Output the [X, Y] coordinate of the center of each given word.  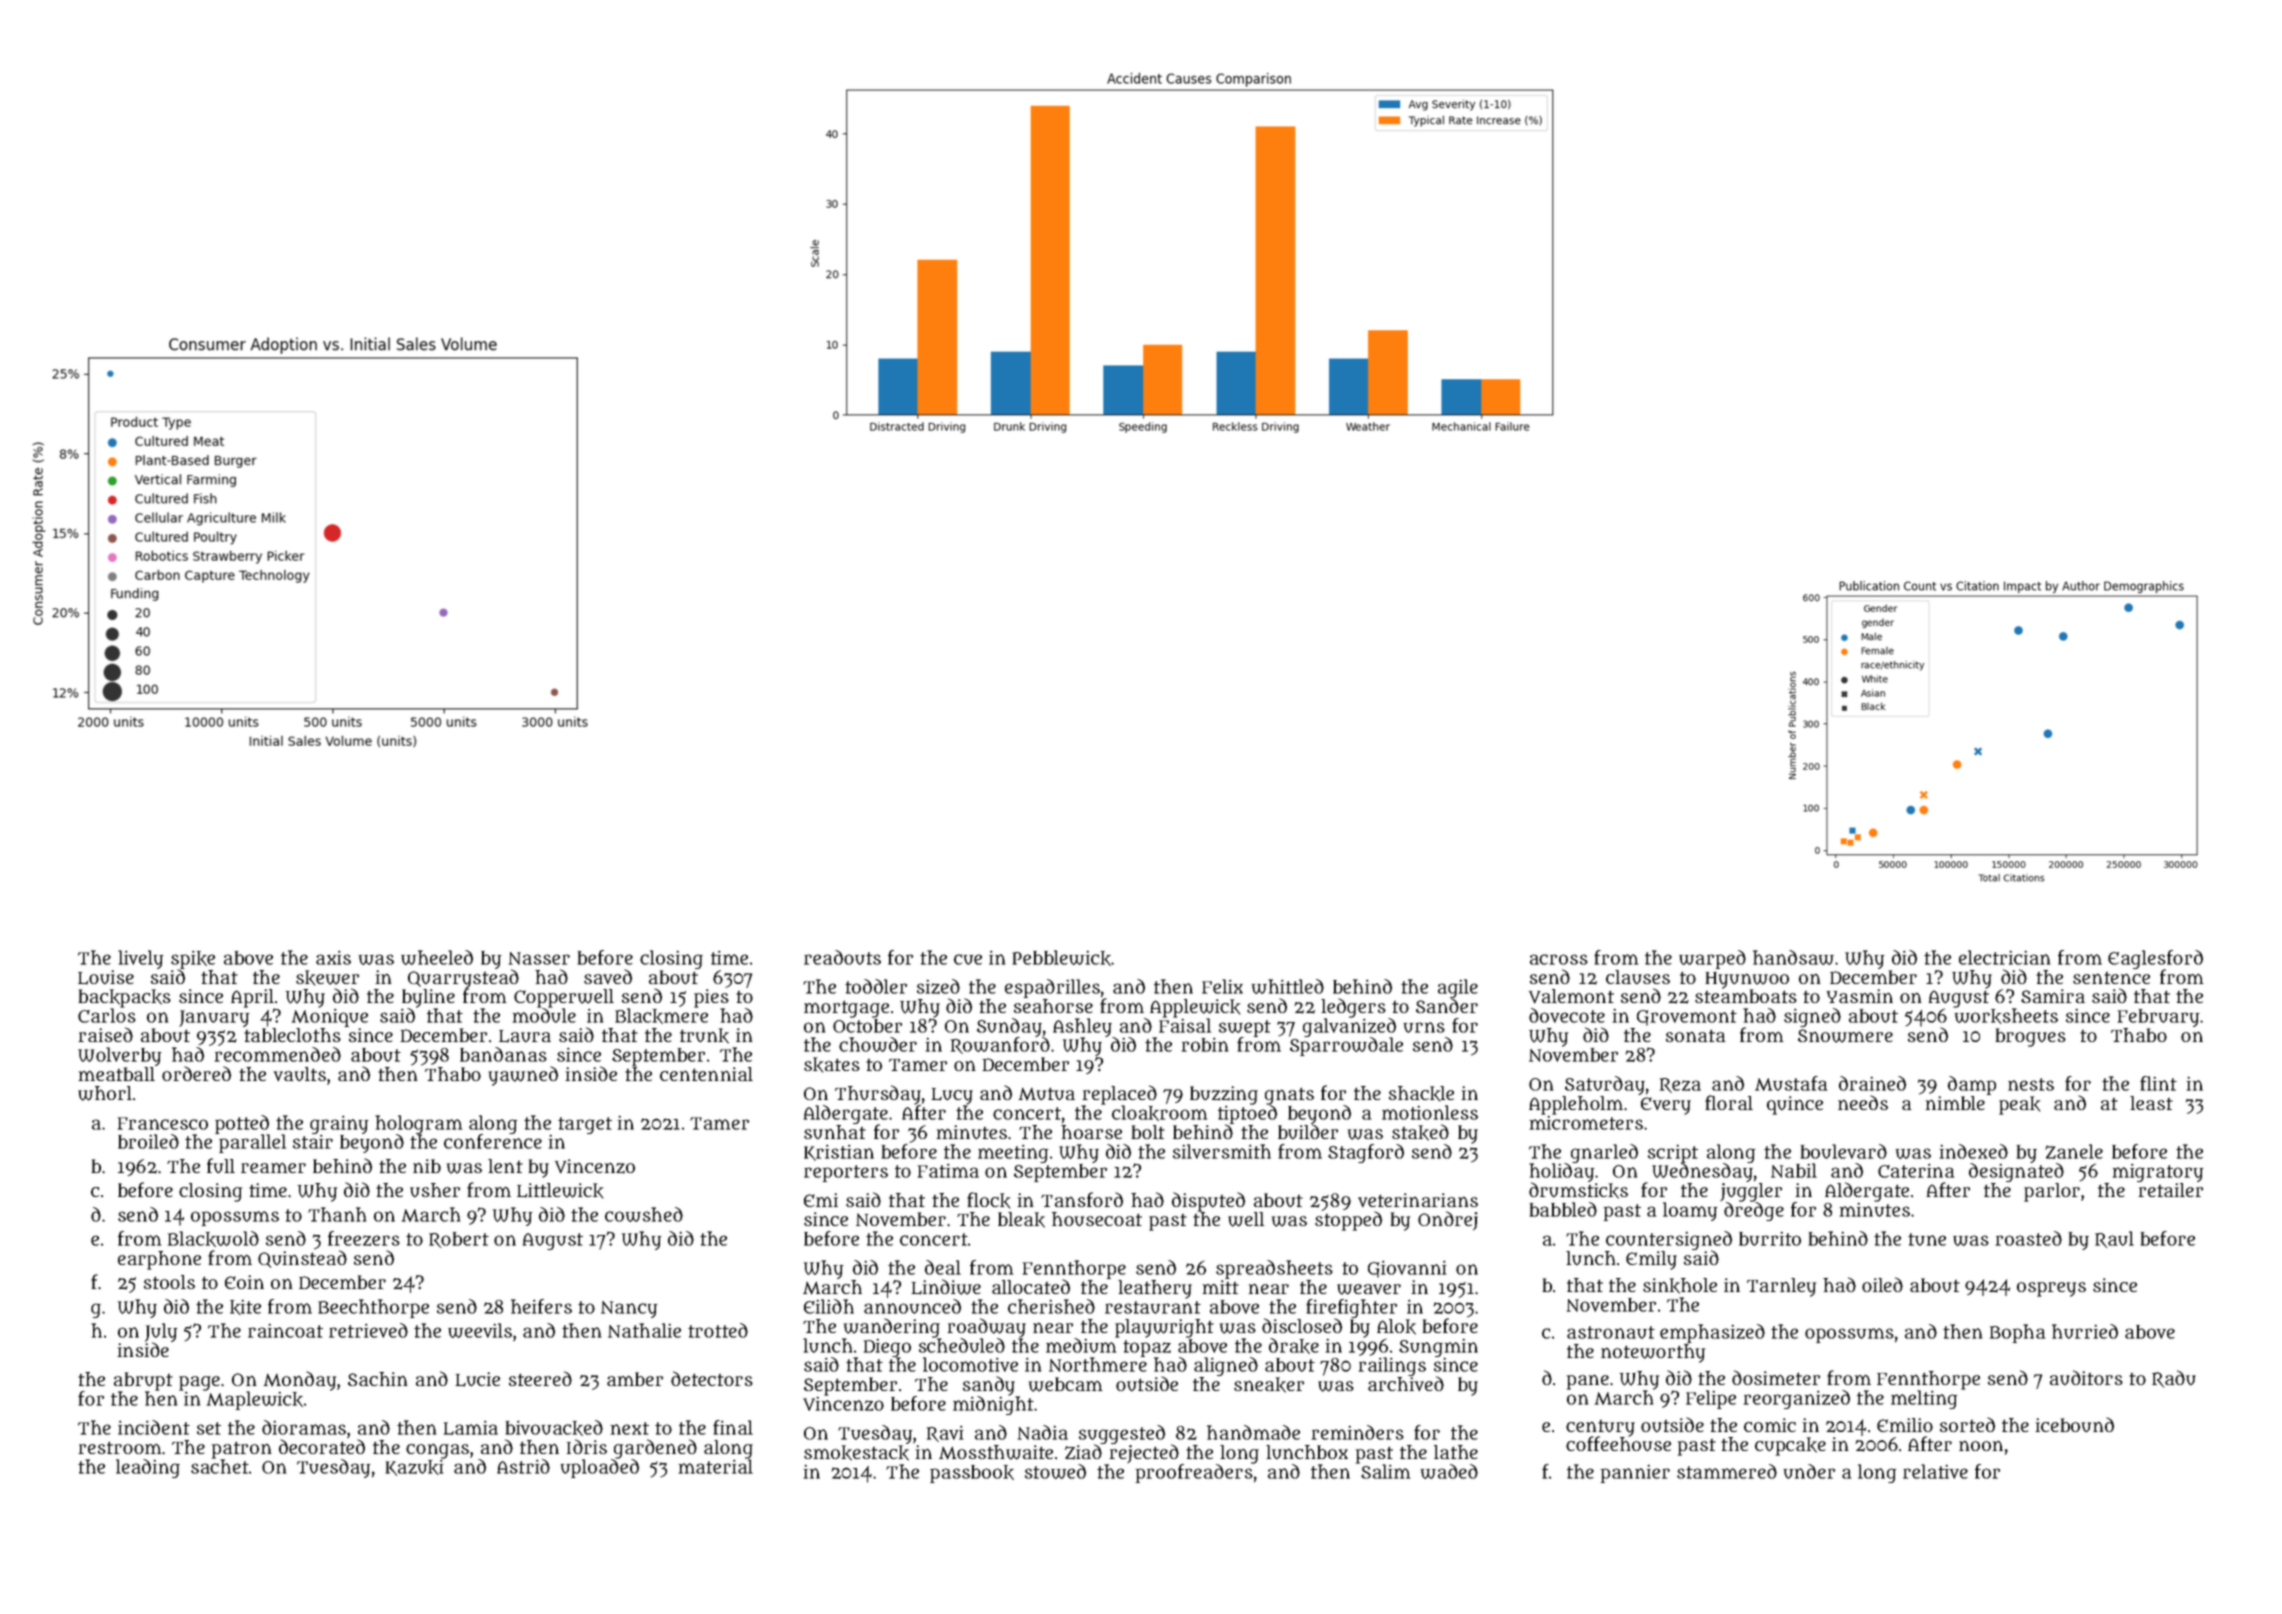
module [544, 1015]
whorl [105, 1093]
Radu [2174, 1379]
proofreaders [1194, 1473]
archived [1406, 1384]
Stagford [1366, 1153]
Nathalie [644, 1330]
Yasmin [1860, 996]
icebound [2075, 1425]
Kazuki [414, 1468]
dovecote [1567, 1015]
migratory [2158, 1173]
